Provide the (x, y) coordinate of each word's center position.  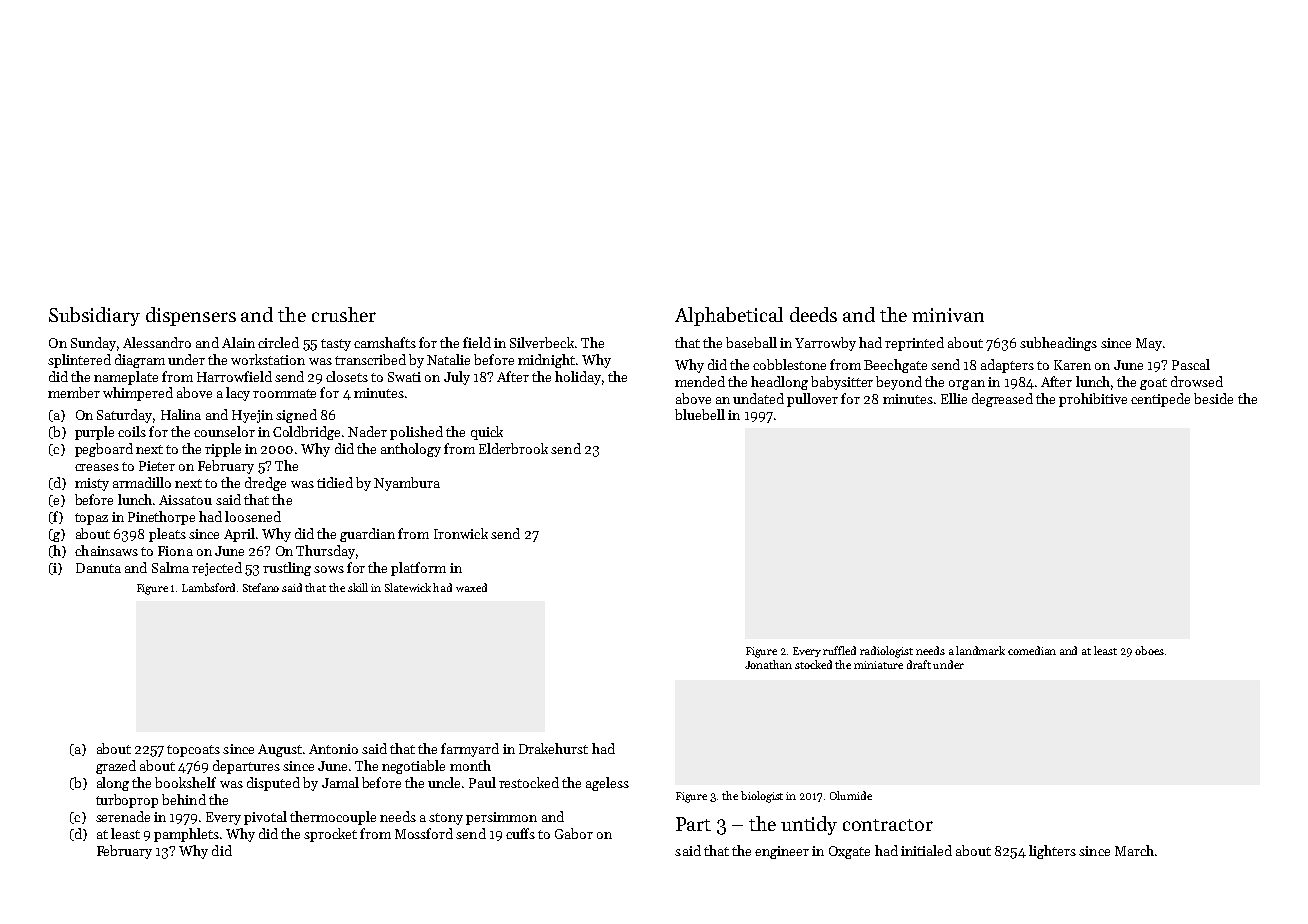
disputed (273, 784)
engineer (782, 852)
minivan (948, 315)
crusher (344, 314)
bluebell (700, 414)
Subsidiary (94, 316)
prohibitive (1093, 400)
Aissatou (185, 500)
